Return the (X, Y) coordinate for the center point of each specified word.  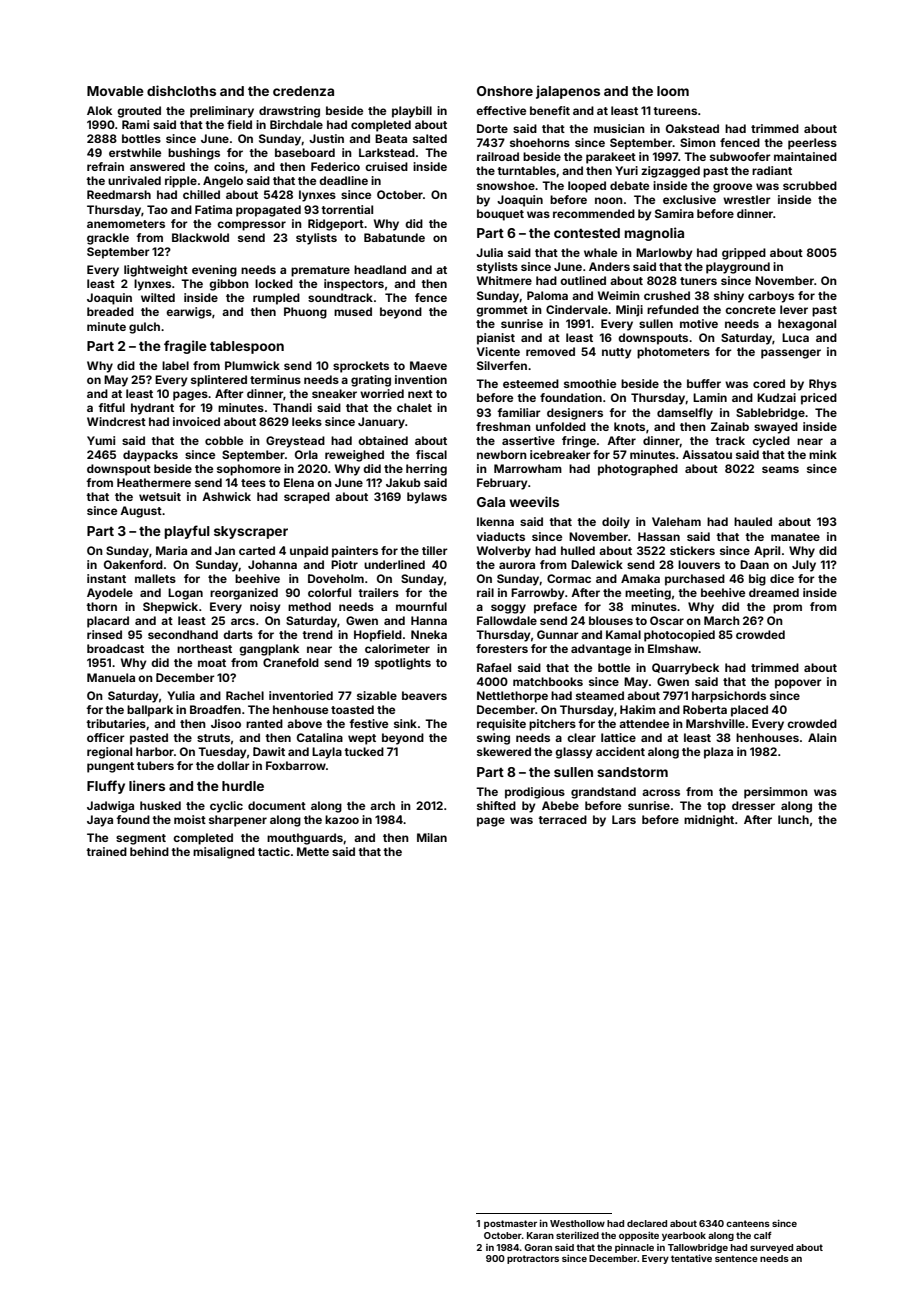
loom (673, 91)
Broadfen (215, 709)
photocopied (679, 636)
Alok (99, 110)
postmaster (510, 1224)
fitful (111, 407)
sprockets (361, 367)
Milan (432, 837)
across (661, 792)
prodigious (535, 793)
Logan (185, 594)
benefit (550, 110)
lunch (793, 819)
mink (823, 454)
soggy (508, 609)
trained (106, 851)
